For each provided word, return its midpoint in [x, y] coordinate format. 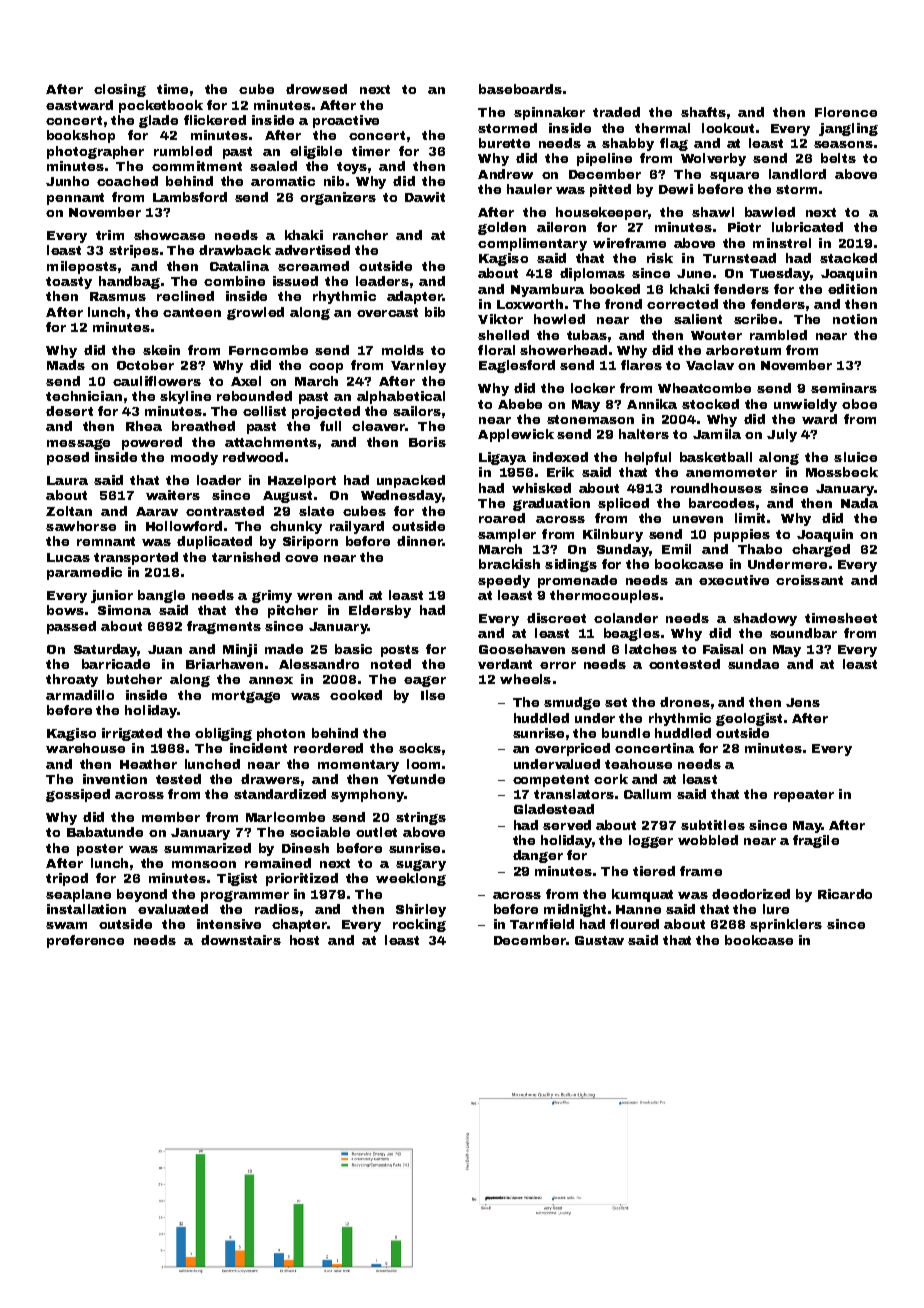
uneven [698, 519]
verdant [505, 664]
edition [852, 289]
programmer [245, 896]
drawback [235, 250]
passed [71, 627]
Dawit [425, 197]
